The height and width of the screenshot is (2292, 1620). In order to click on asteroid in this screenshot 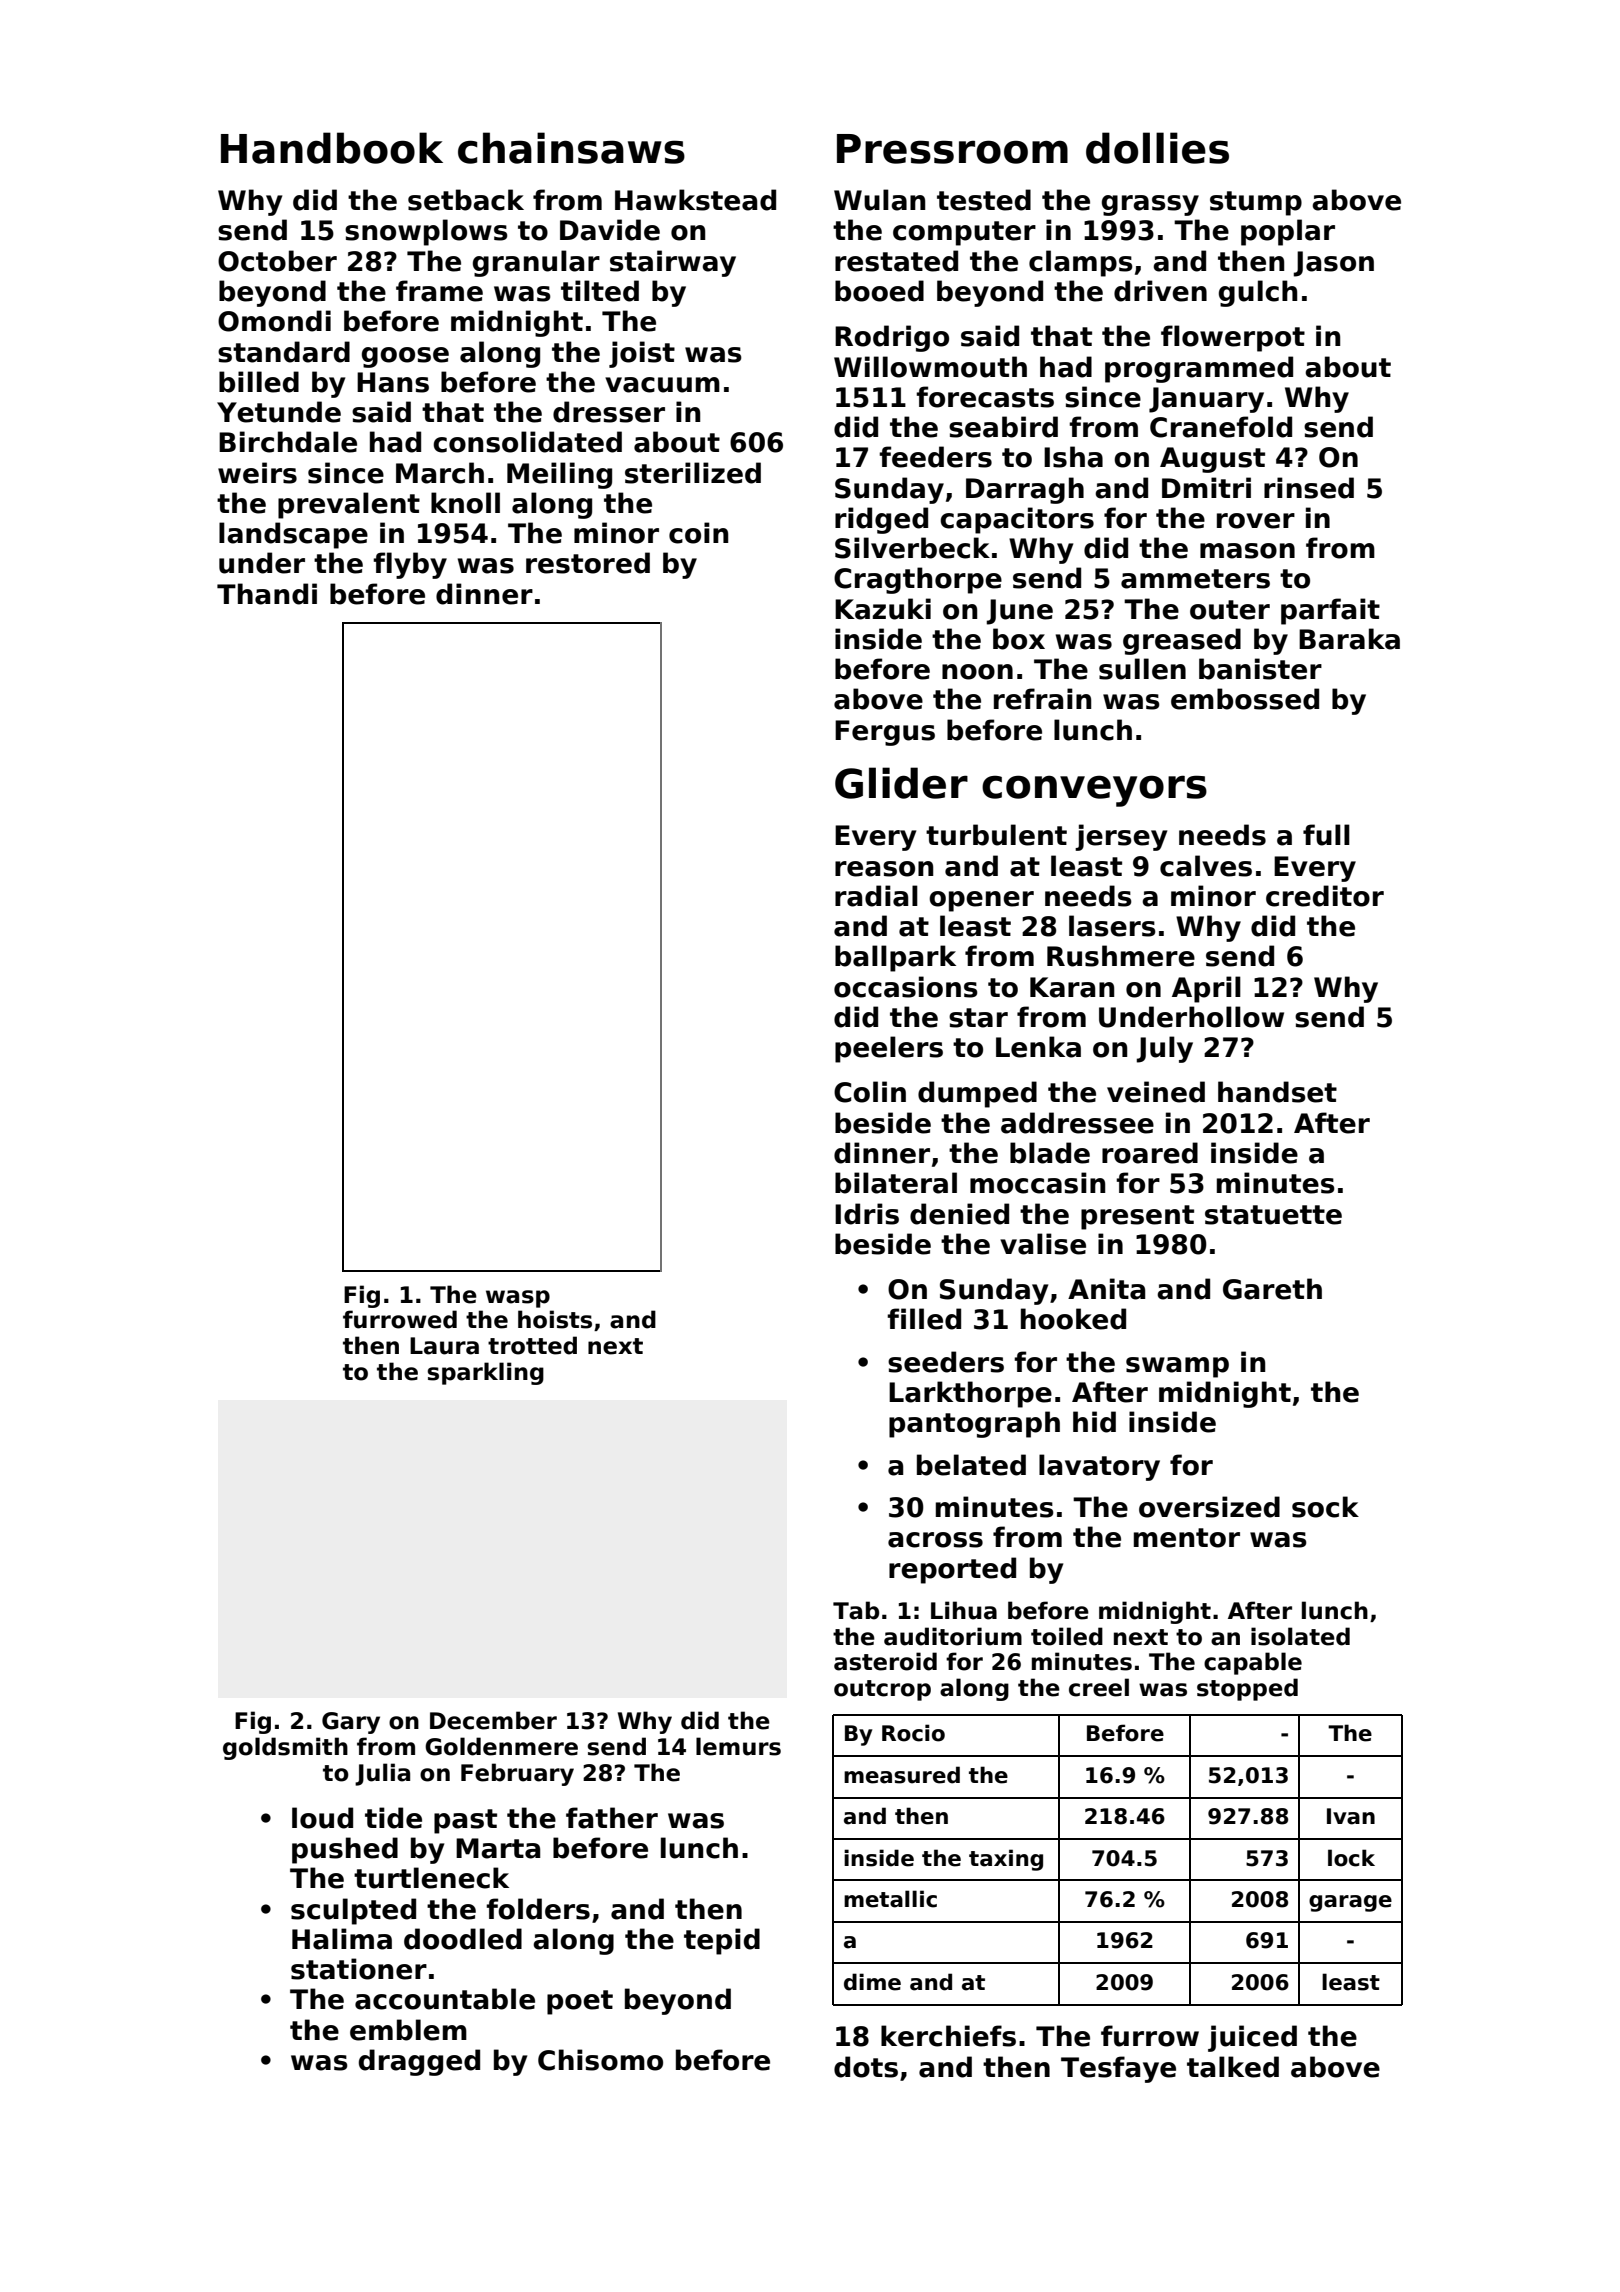, I will do `click(885, 1661)`.
